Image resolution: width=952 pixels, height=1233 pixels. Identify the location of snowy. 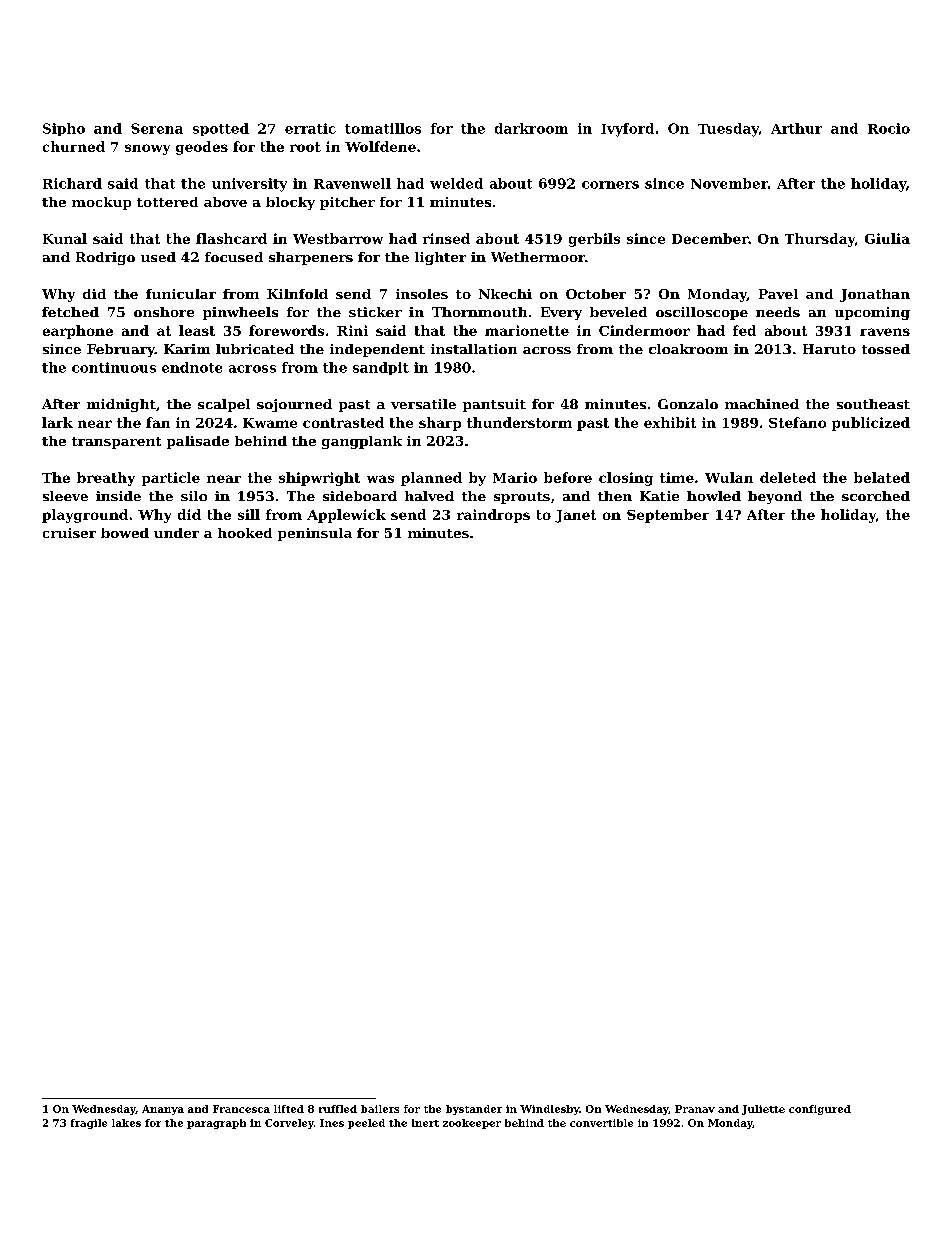
(147, 149).
